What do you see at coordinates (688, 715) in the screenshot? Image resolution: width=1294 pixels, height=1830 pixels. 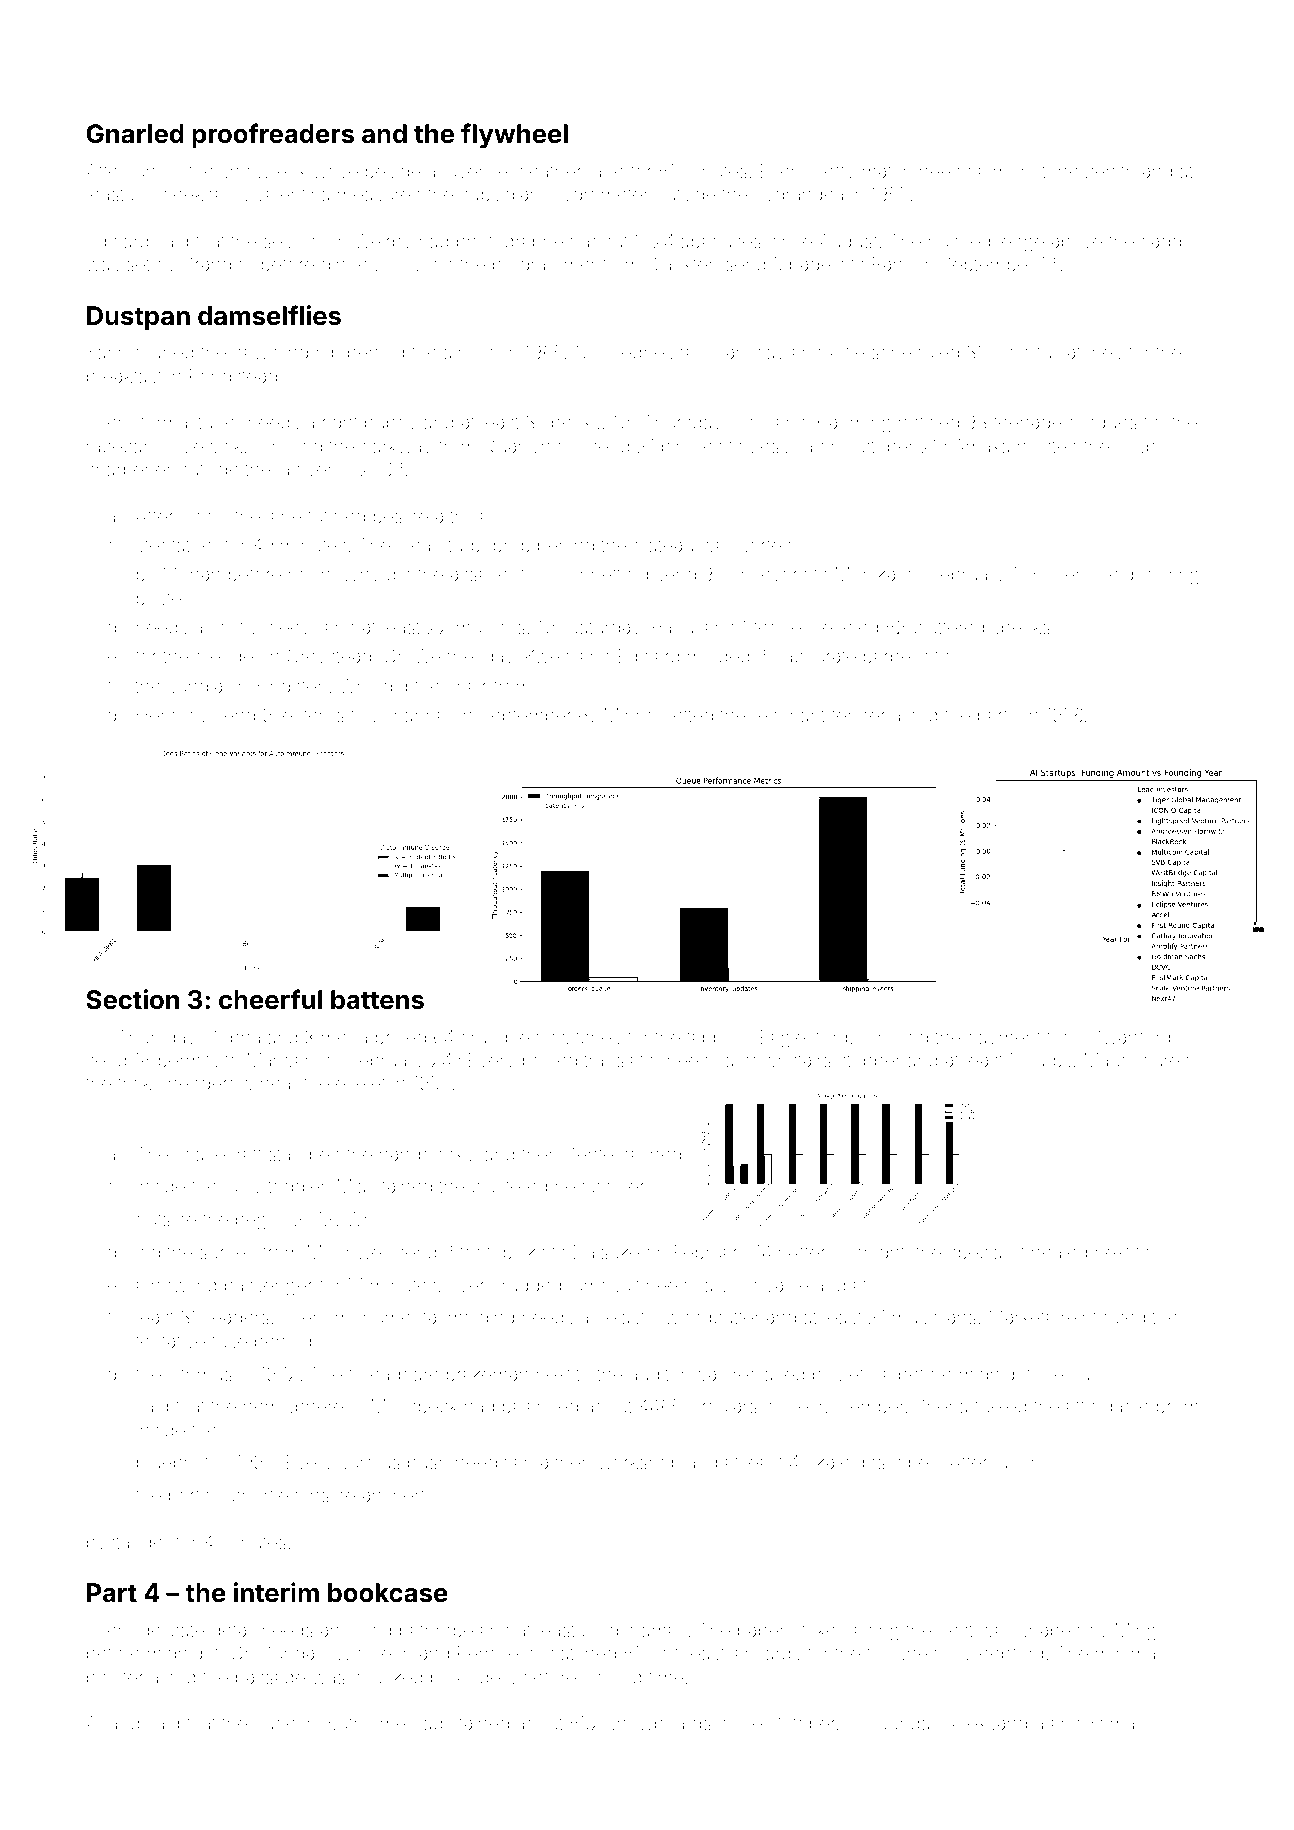 I see `vetted` at bounding box center [688, 715].
